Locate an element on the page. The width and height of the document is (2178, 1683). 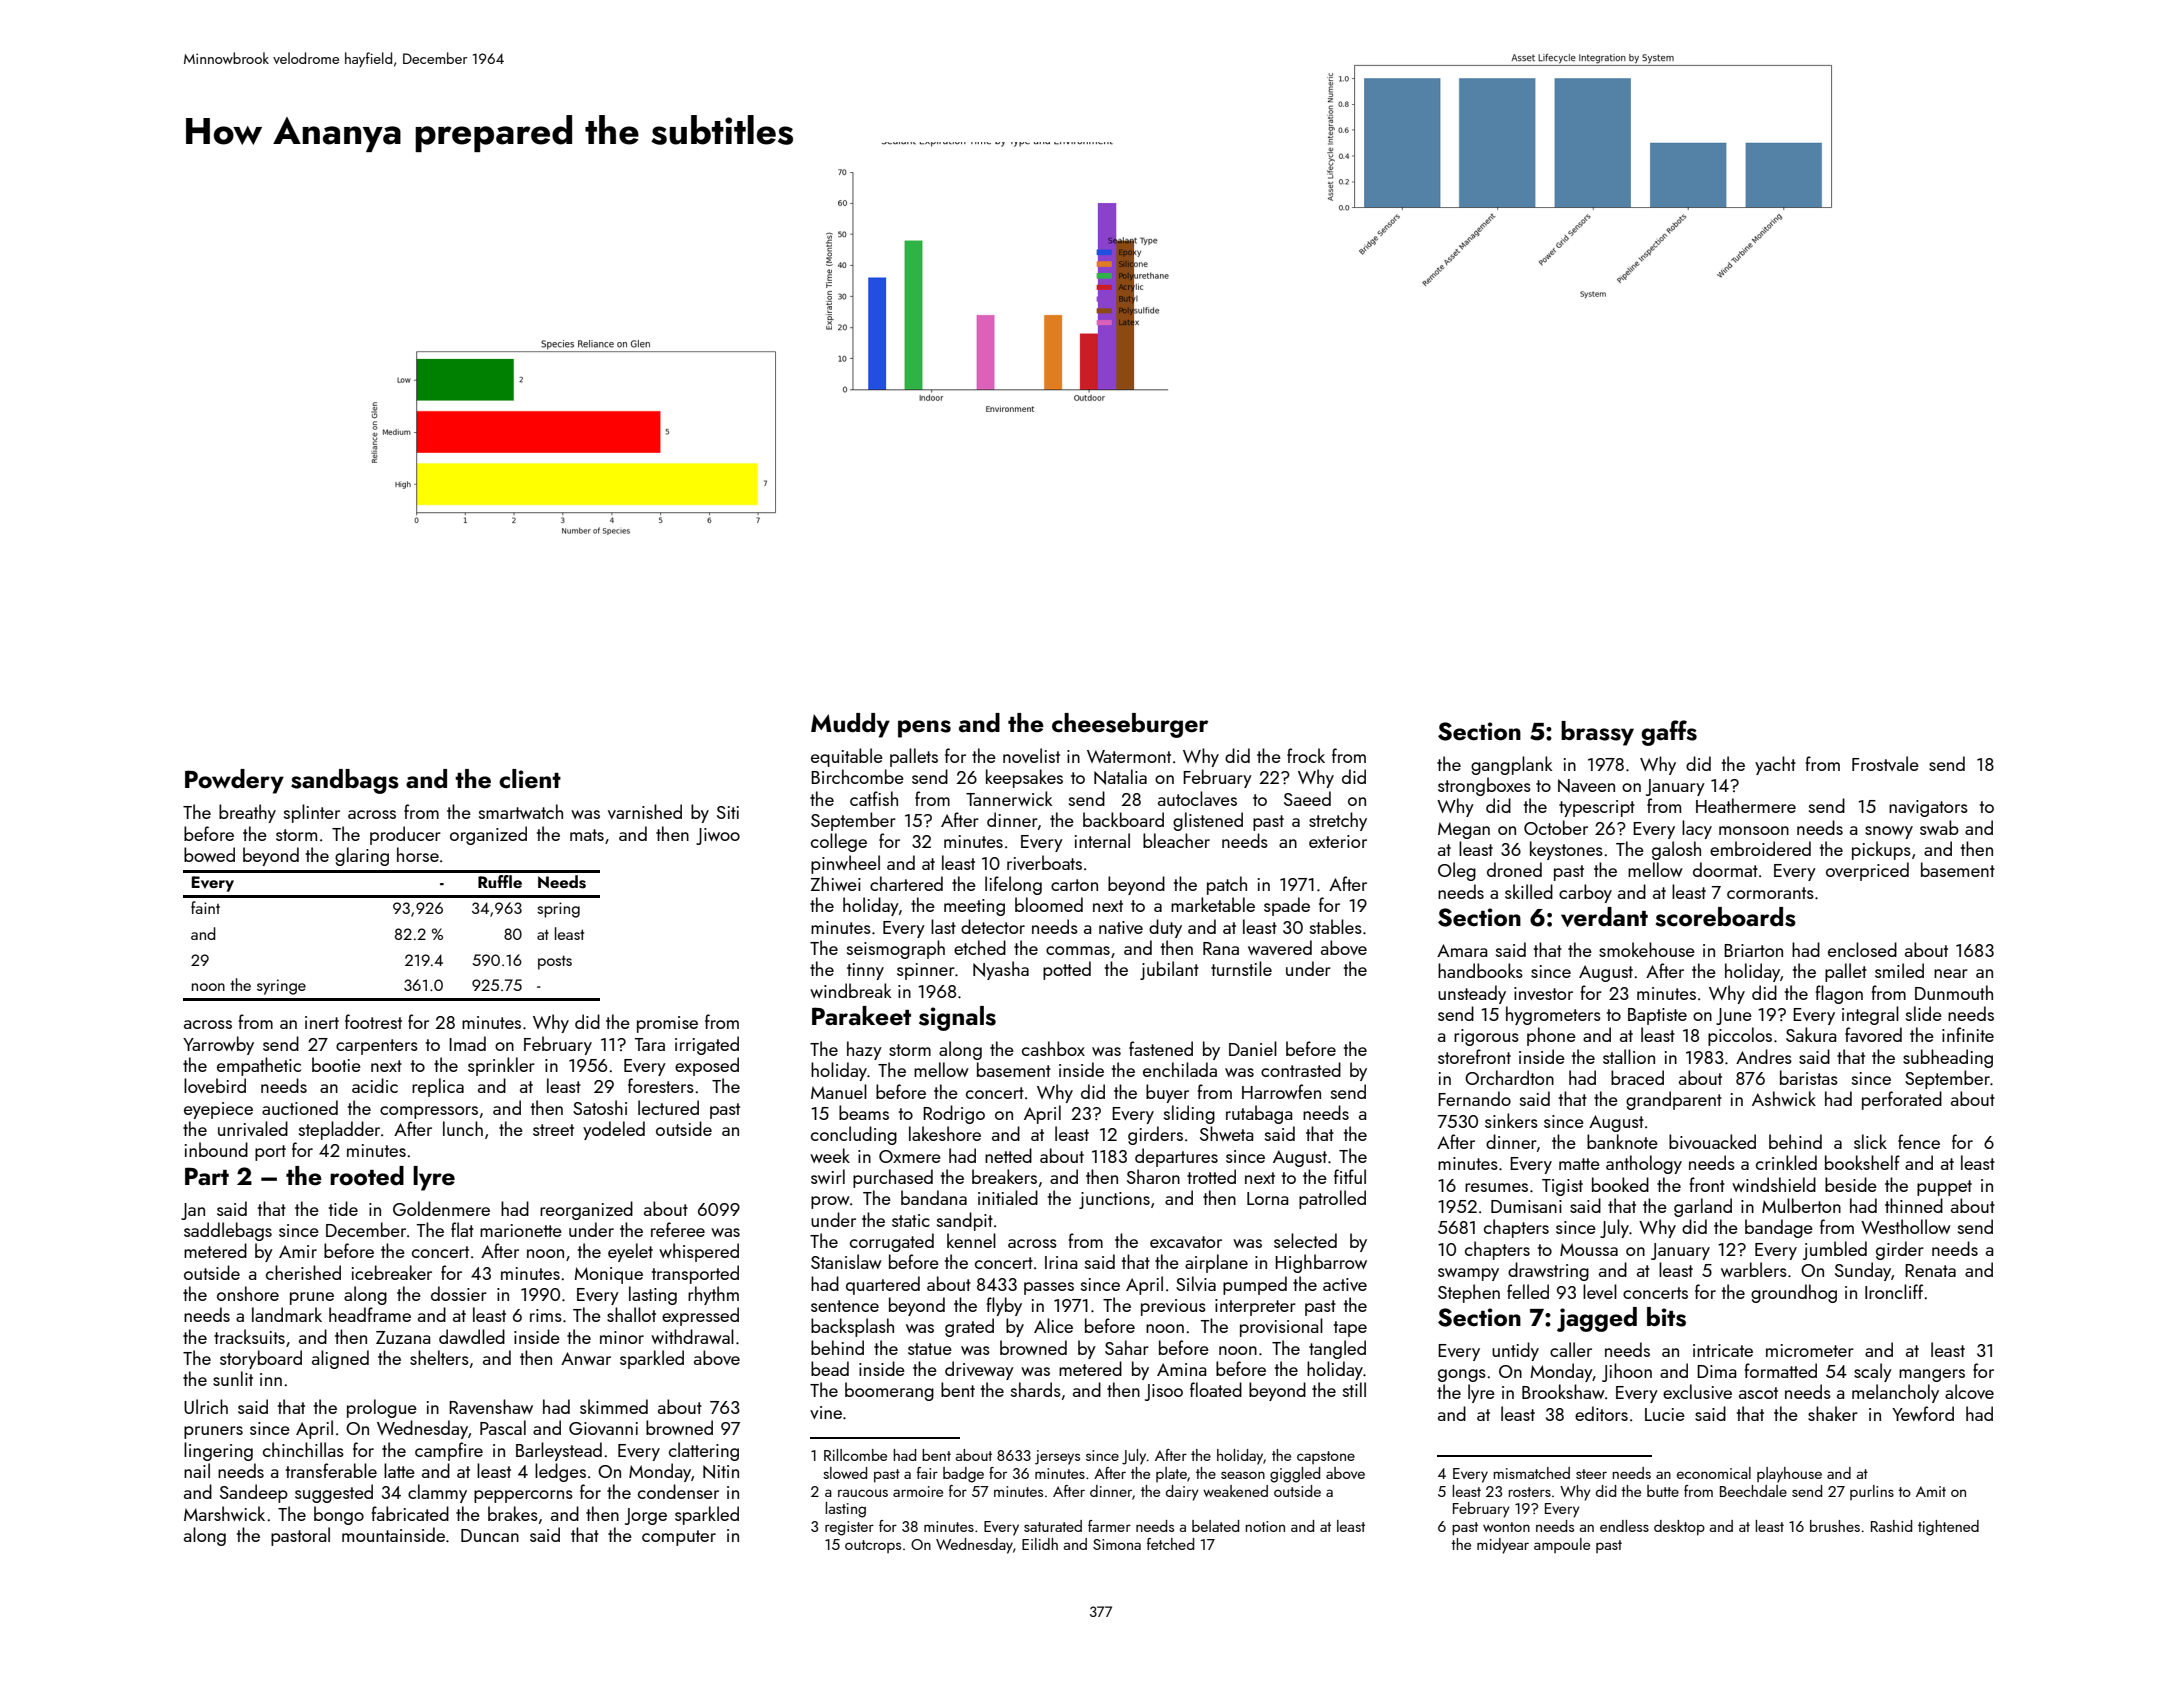
brassy is located at coordinates (1597, 733).
